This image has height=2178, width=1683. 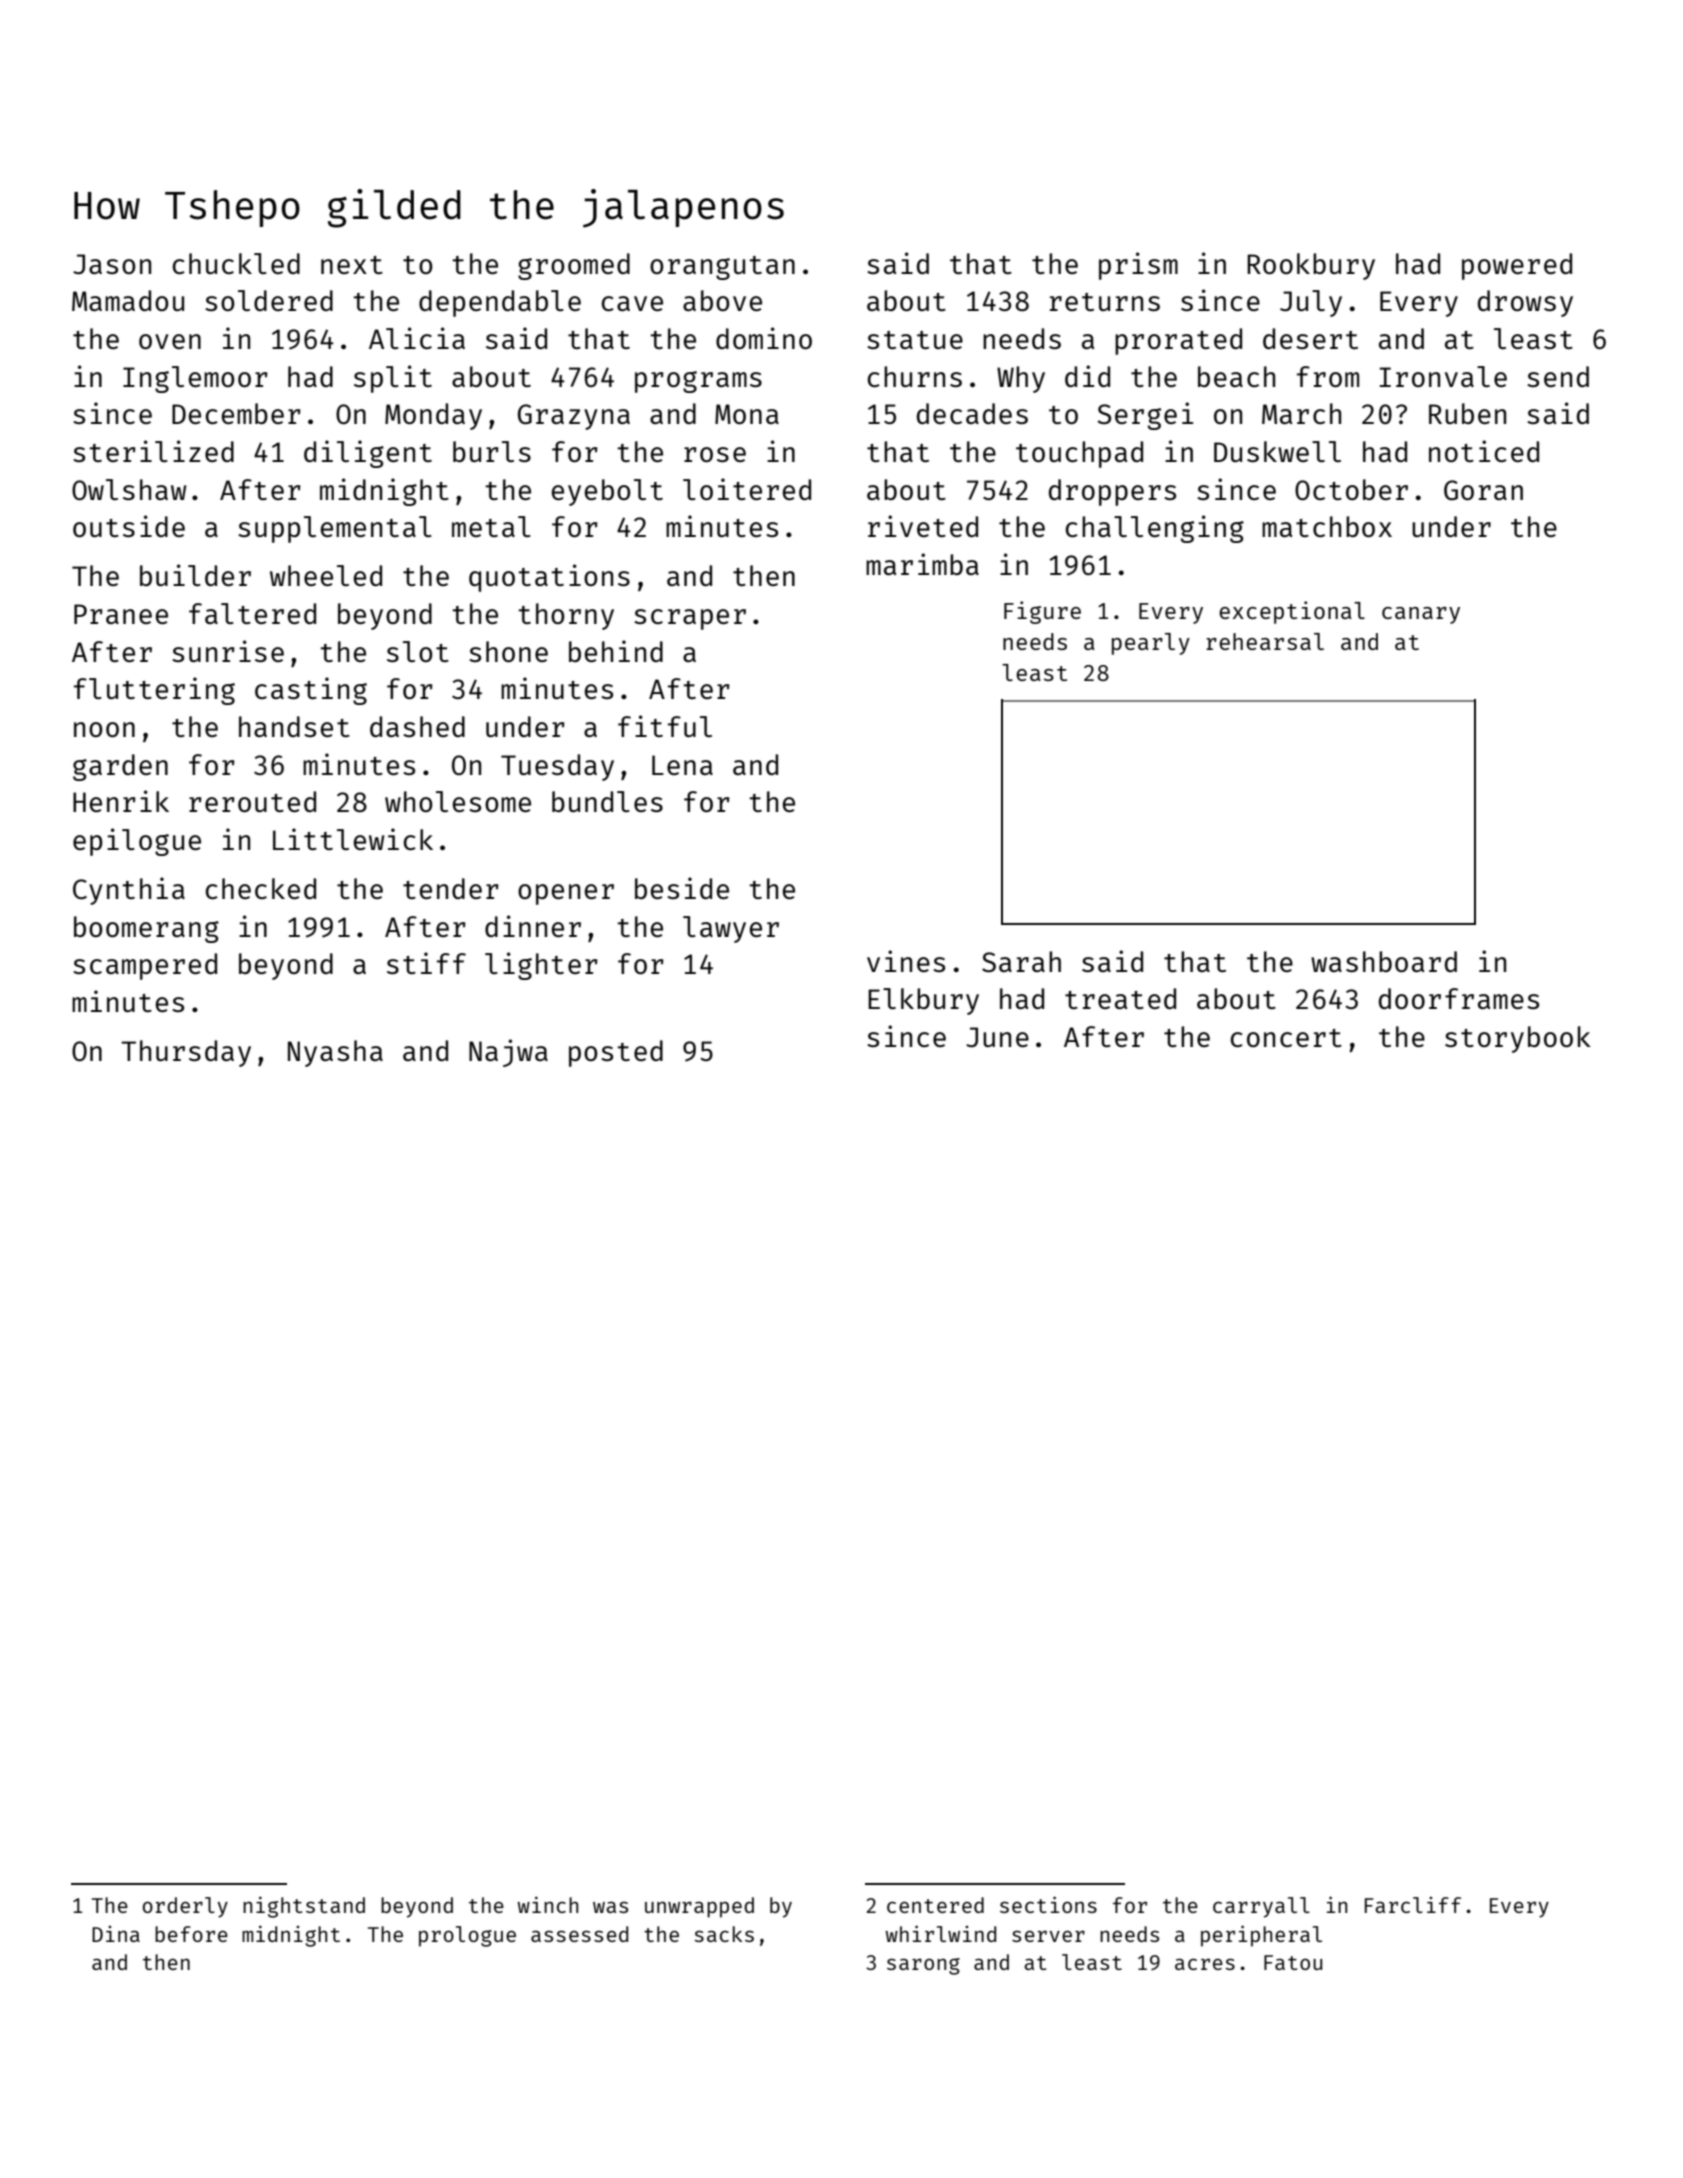 What do you see at coordinates (1518, 1039) in the image?
I see `storybook` at bounding box center [1518, 1039].
